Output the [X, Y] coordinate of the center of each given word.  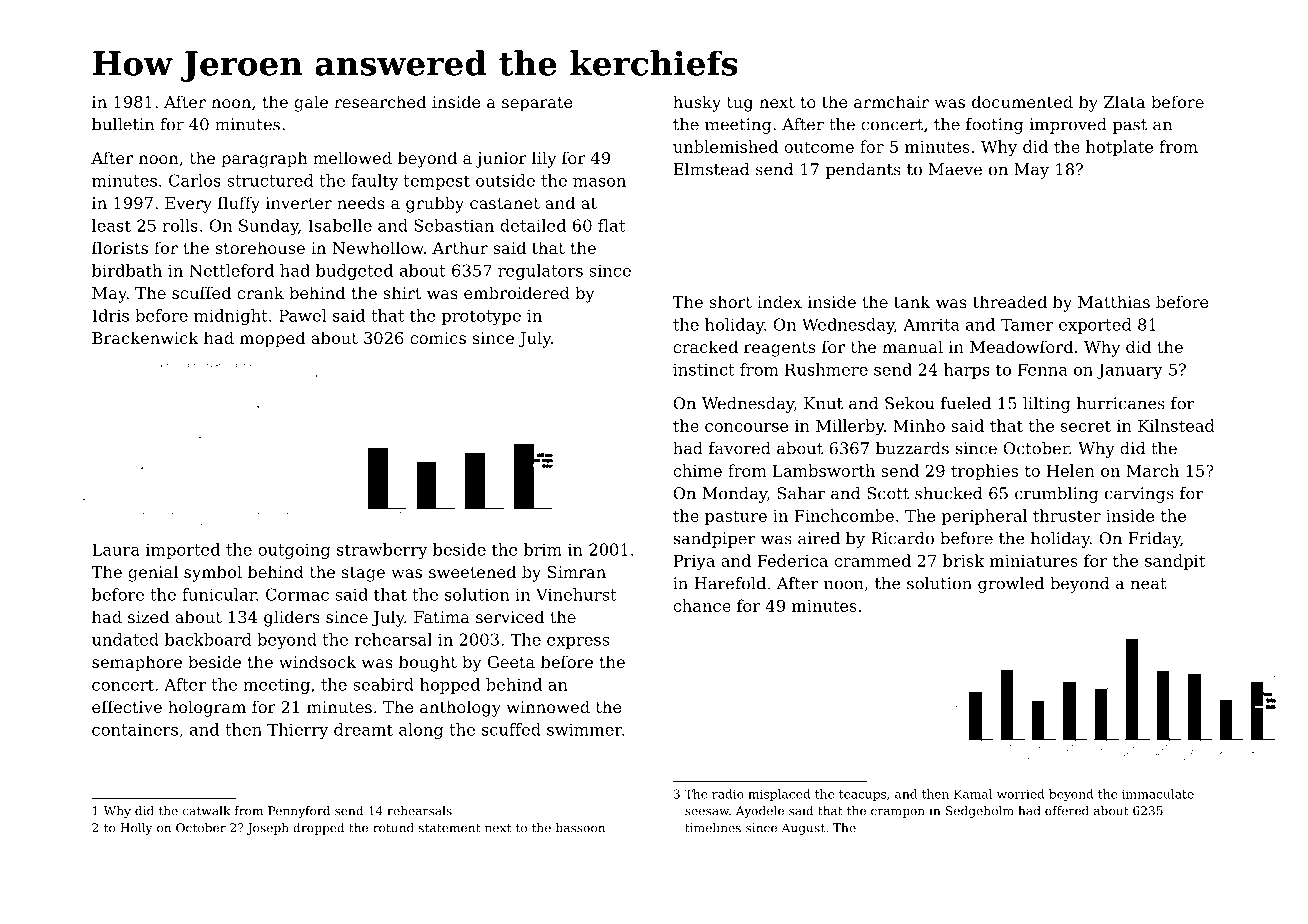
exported [1095, 326]
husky [697, 103]
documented [1022, 101]
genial [153, 573]
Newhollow [378, 247]
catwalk [206, 811]
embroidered [517, 292]
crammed [872, 560]
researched [380, 101]
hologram [207, 708]
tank [912, 301]
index [779, 301]
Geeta [511, 662]
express [578, 643]
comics [438, 338]
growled [1011, 585]
